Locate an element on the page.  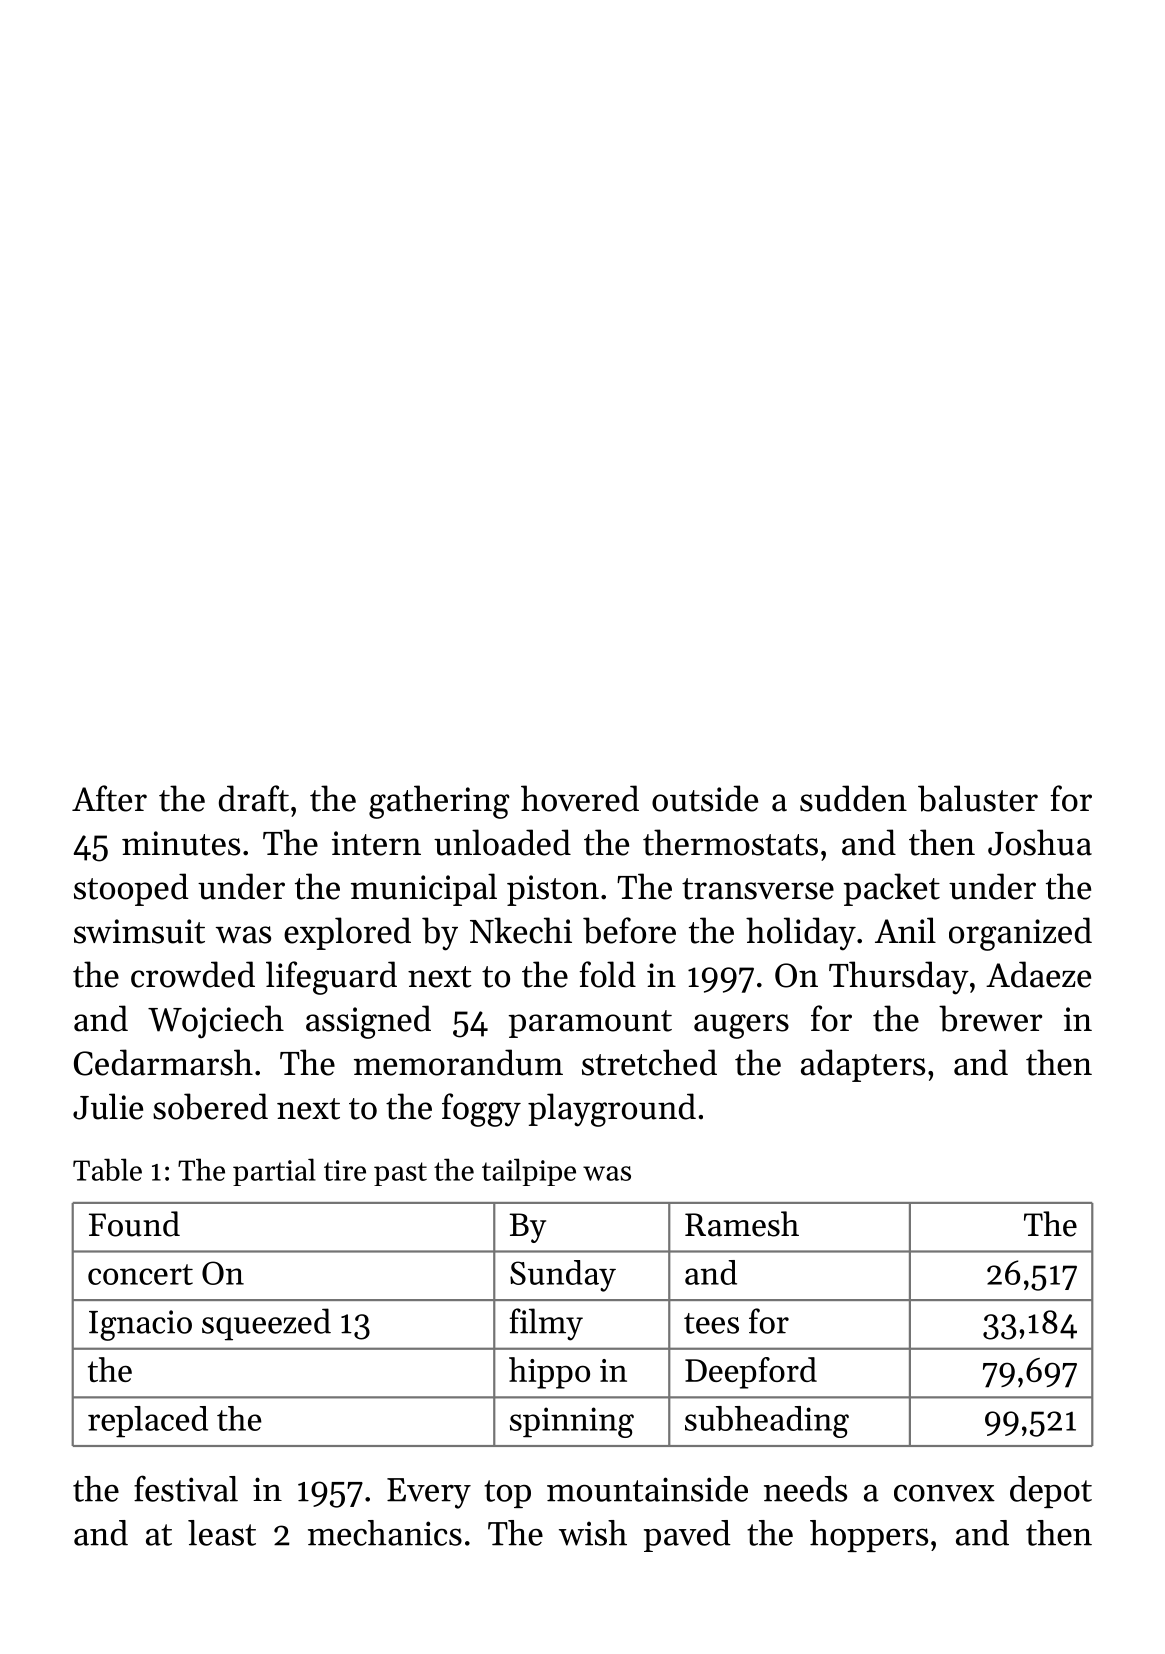
After is located at coordinates (109, 798).
